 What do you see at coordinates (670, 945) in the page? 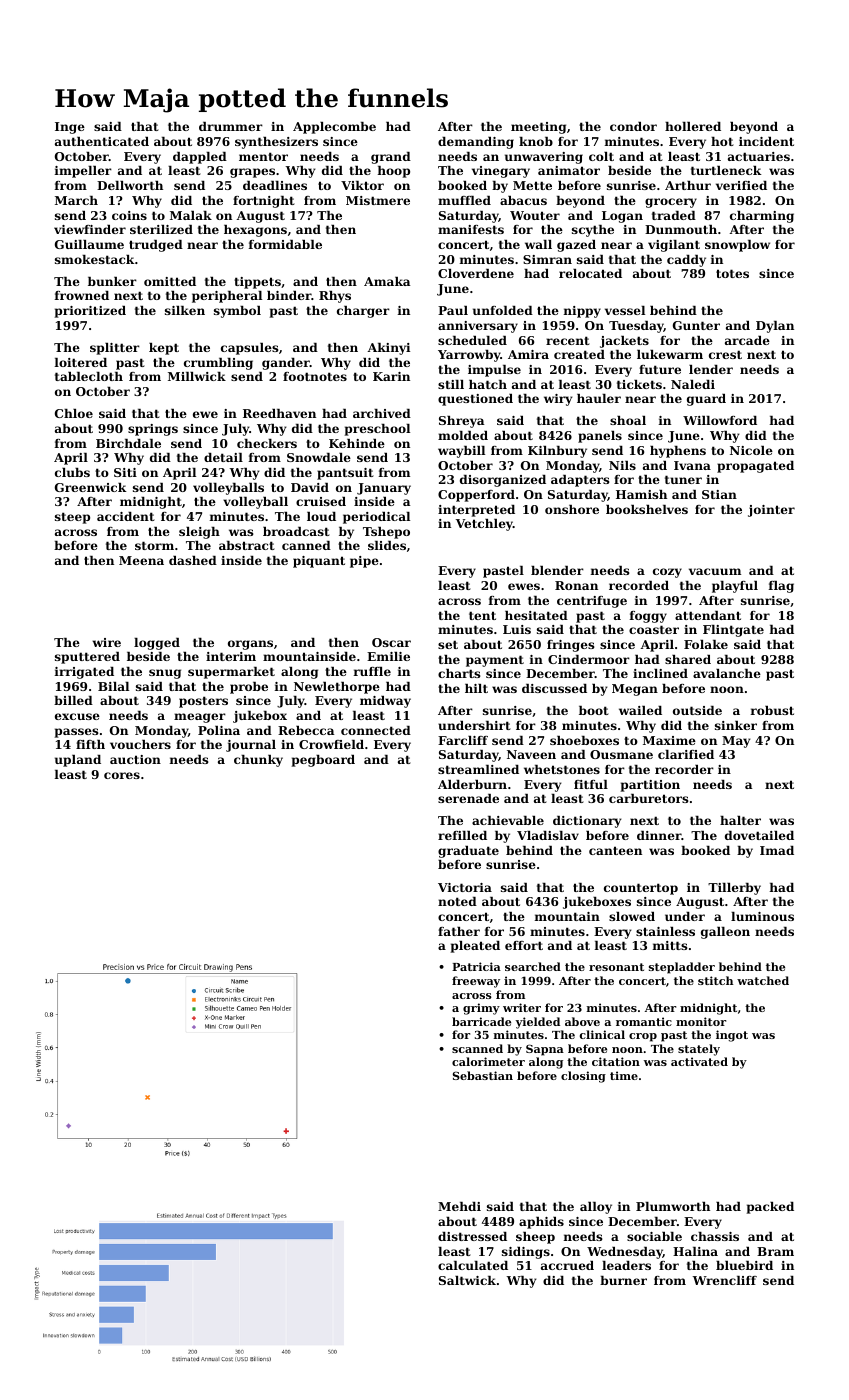
I see `mitts` at bounding box center [670, 945].
